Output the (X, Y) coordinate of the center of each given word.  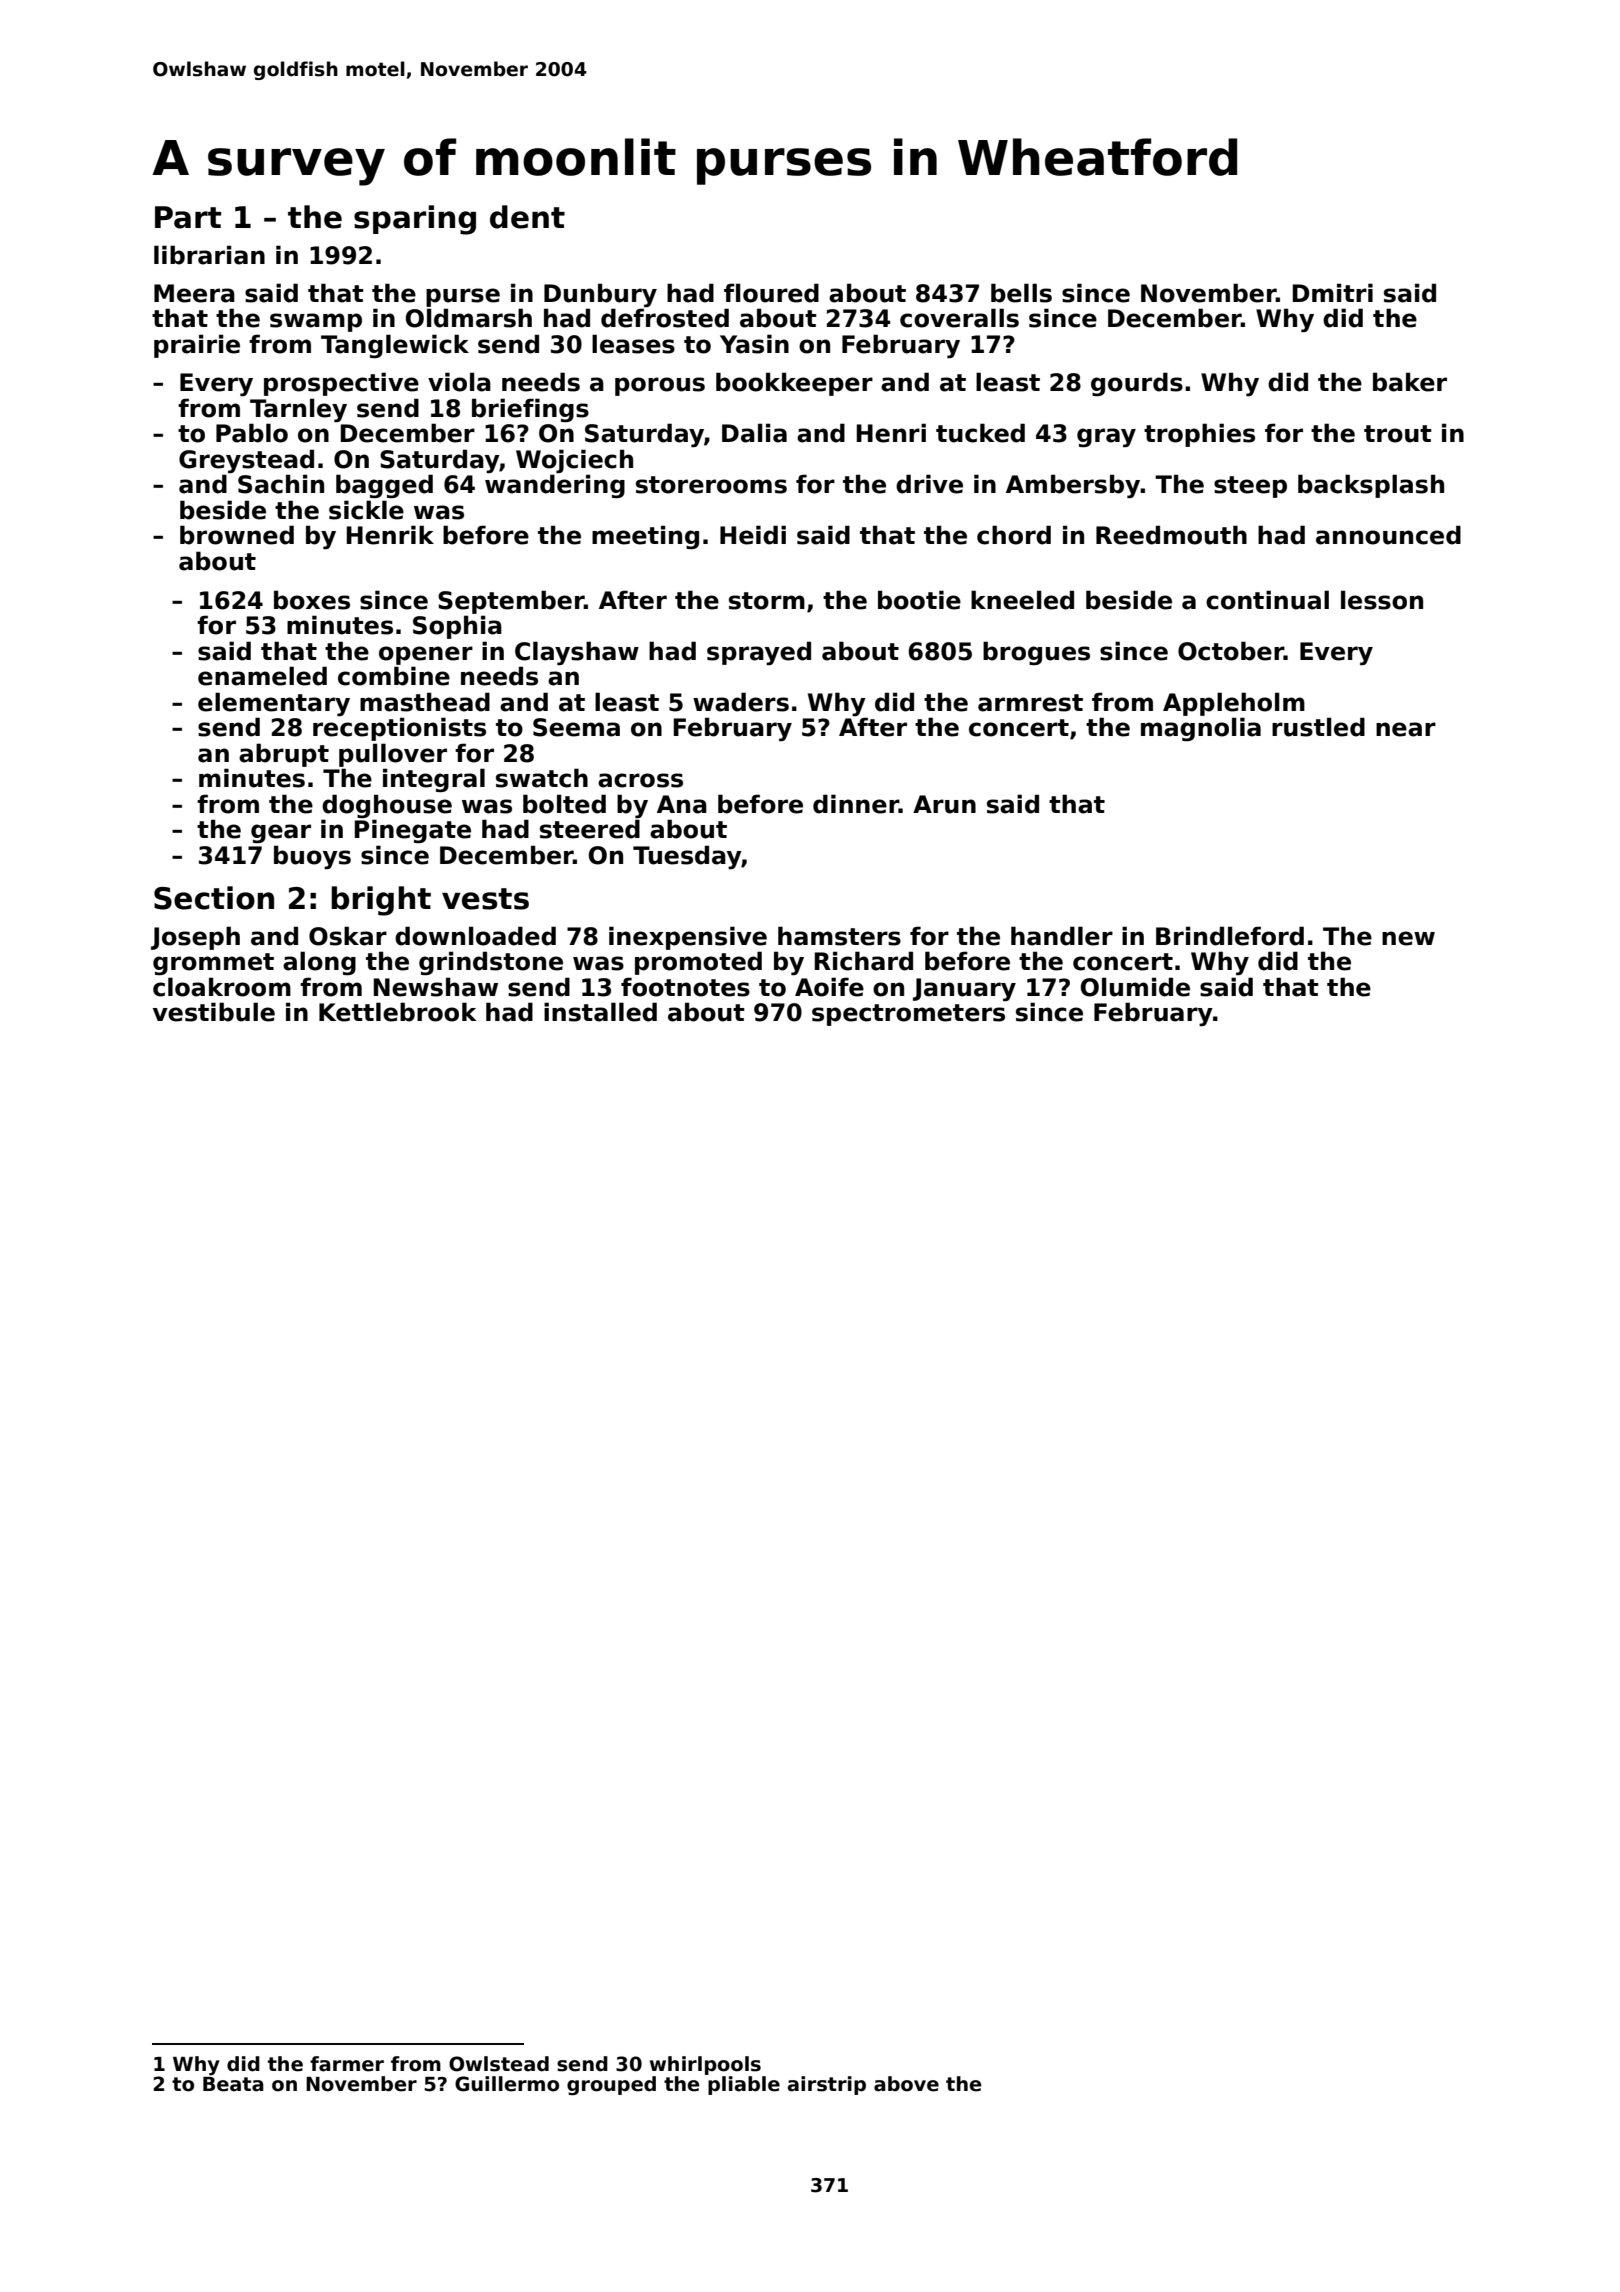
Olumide (1135, 987)
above (906, 2084)
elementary (274, 704)
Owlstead (499, 2064)
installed (600, 1012)
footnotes (685, 987)
